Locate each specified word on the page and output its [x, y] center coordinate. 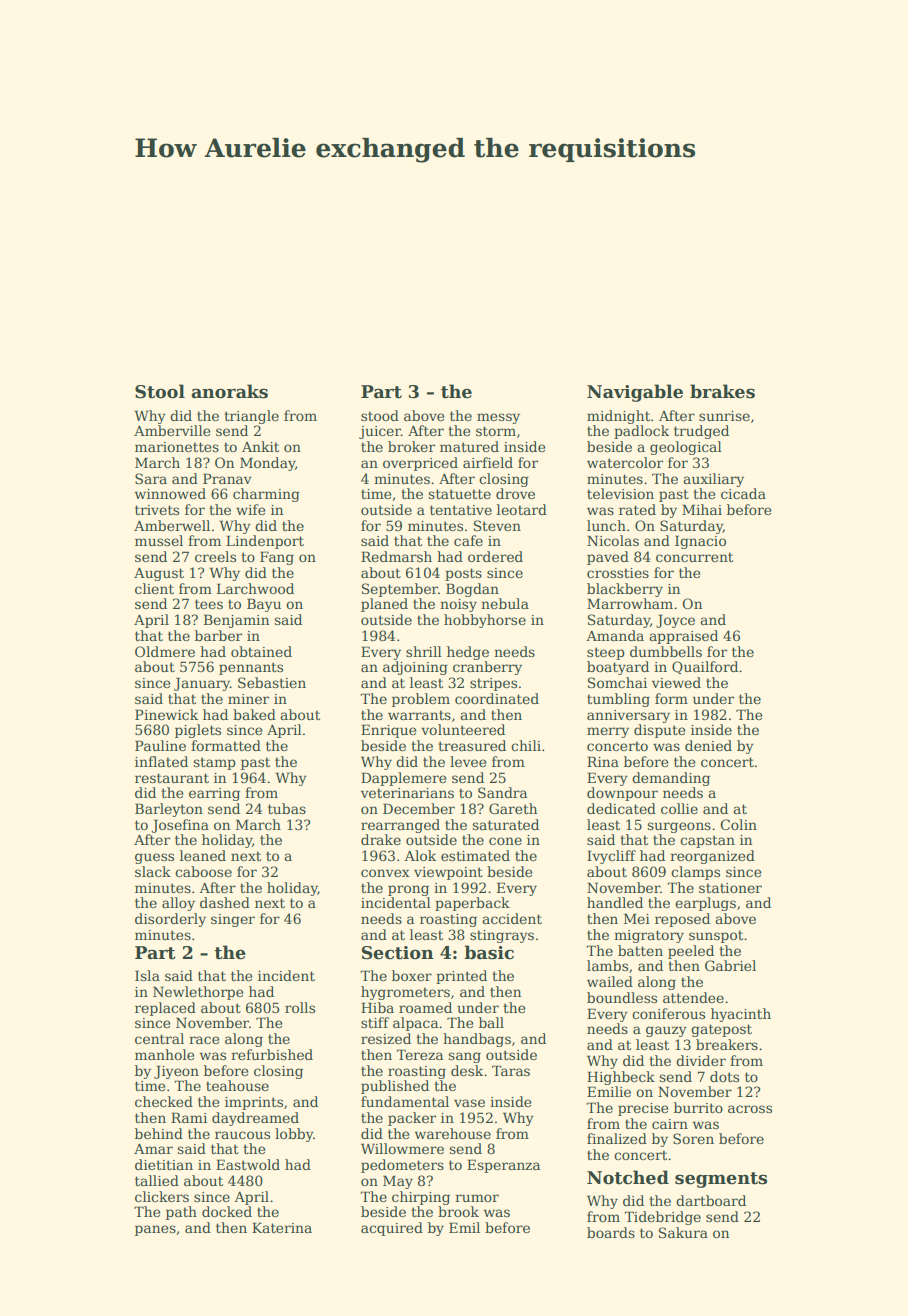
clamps [695, 873]
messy [498, 418]
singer [233, 920]
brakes [722, 391]
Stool [160, 391]
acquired [392, 1229]
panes [155, 1230]
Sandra [502, 792]
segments [721, 1180]
